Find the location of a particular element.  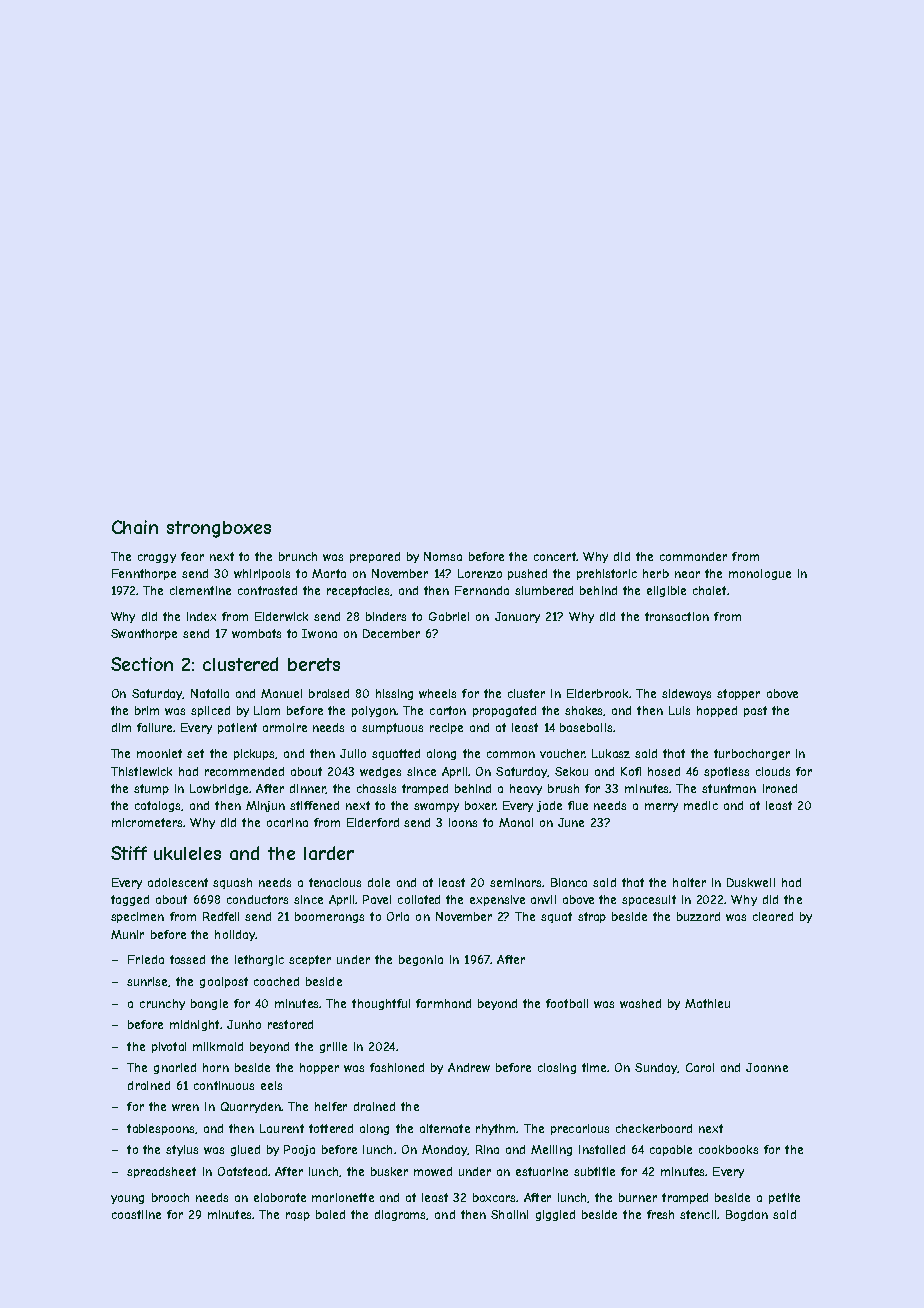

clouds is located at coordinates (773, 771).
